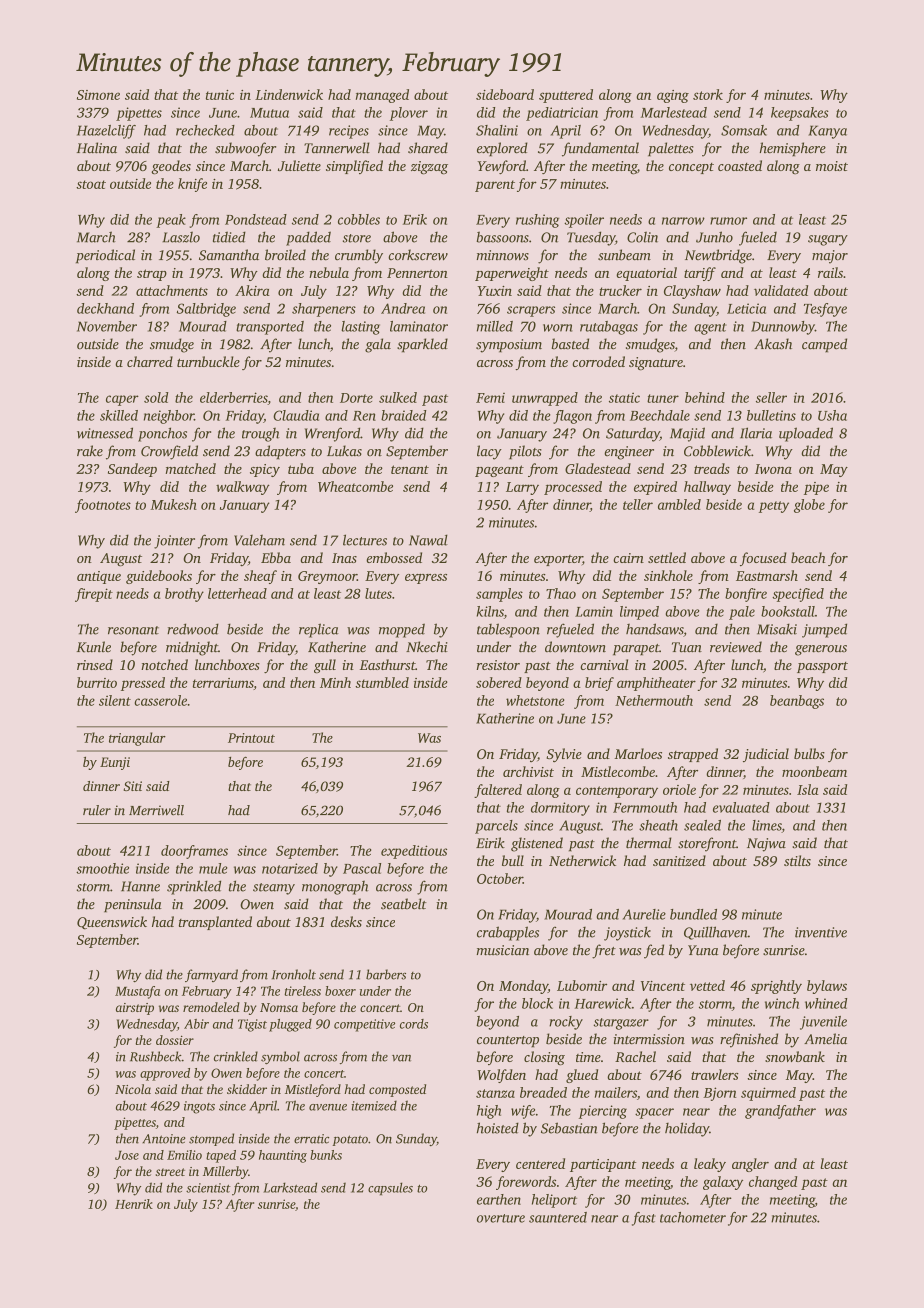  Describe the element at coordinates (208, 1188) in the screenshot. I see `scientist` at that location.
